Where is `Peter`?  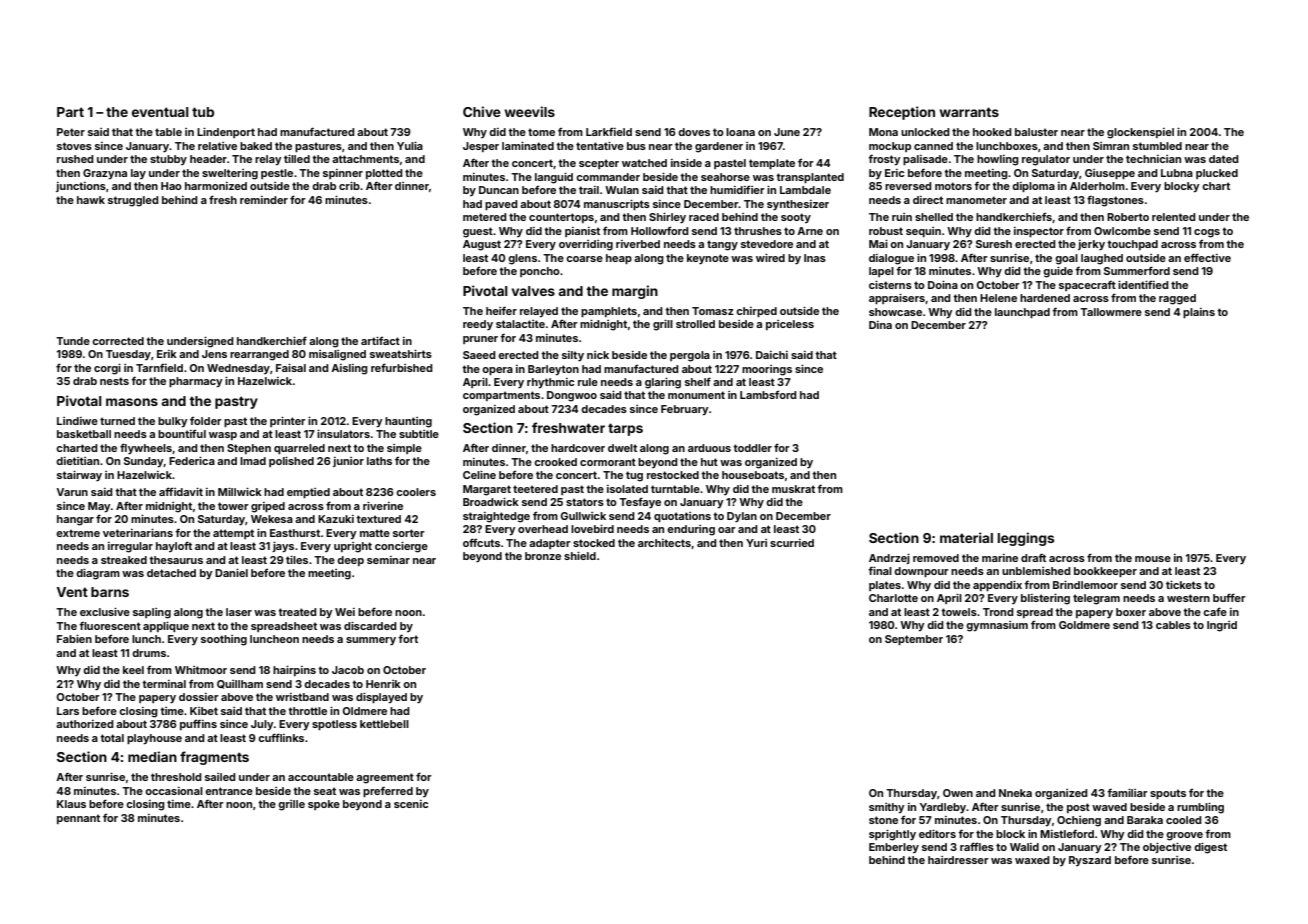 Peter is located at coordinates (71, 132).
